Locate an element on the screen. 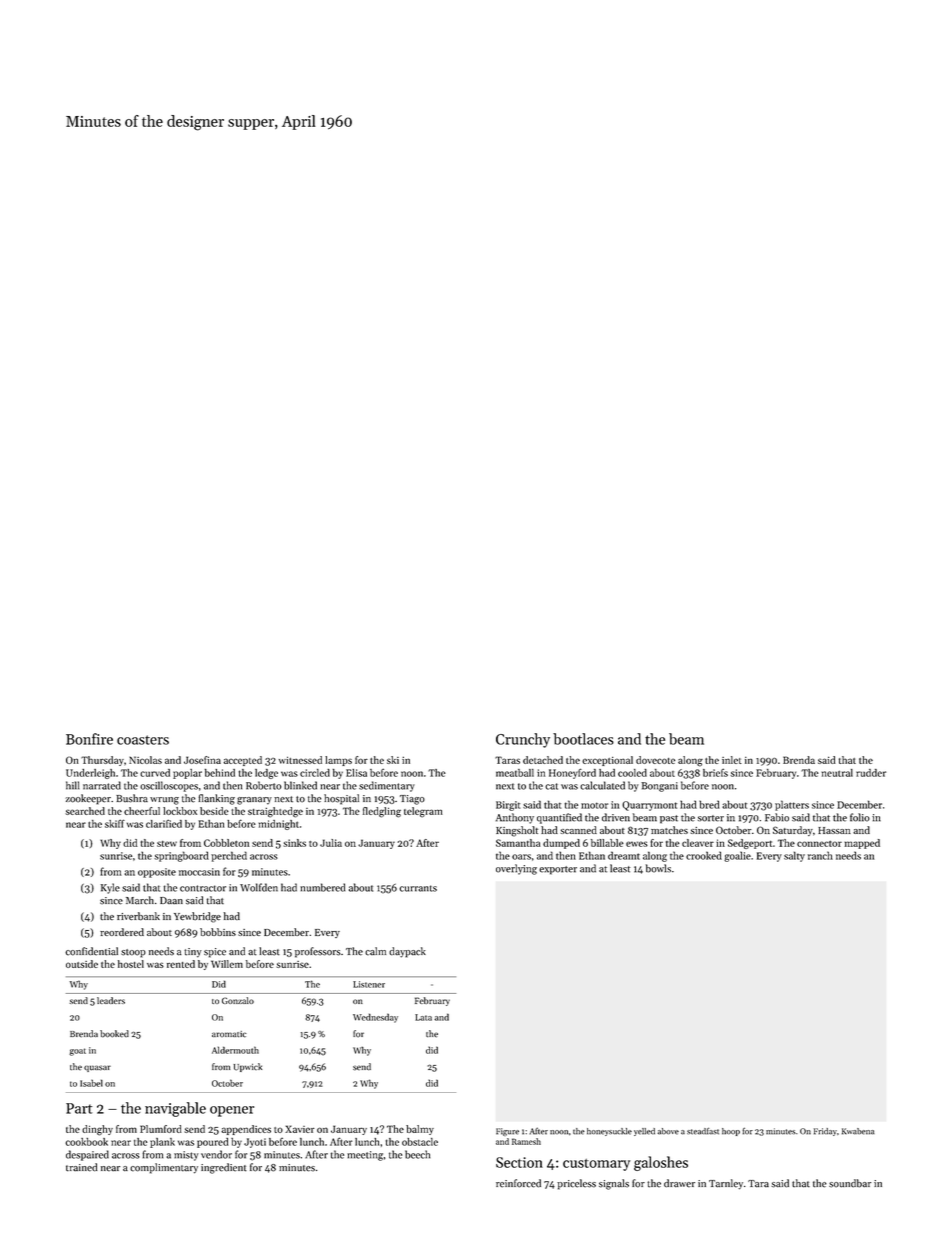  navigable is located at coordinates (175, 1109).
